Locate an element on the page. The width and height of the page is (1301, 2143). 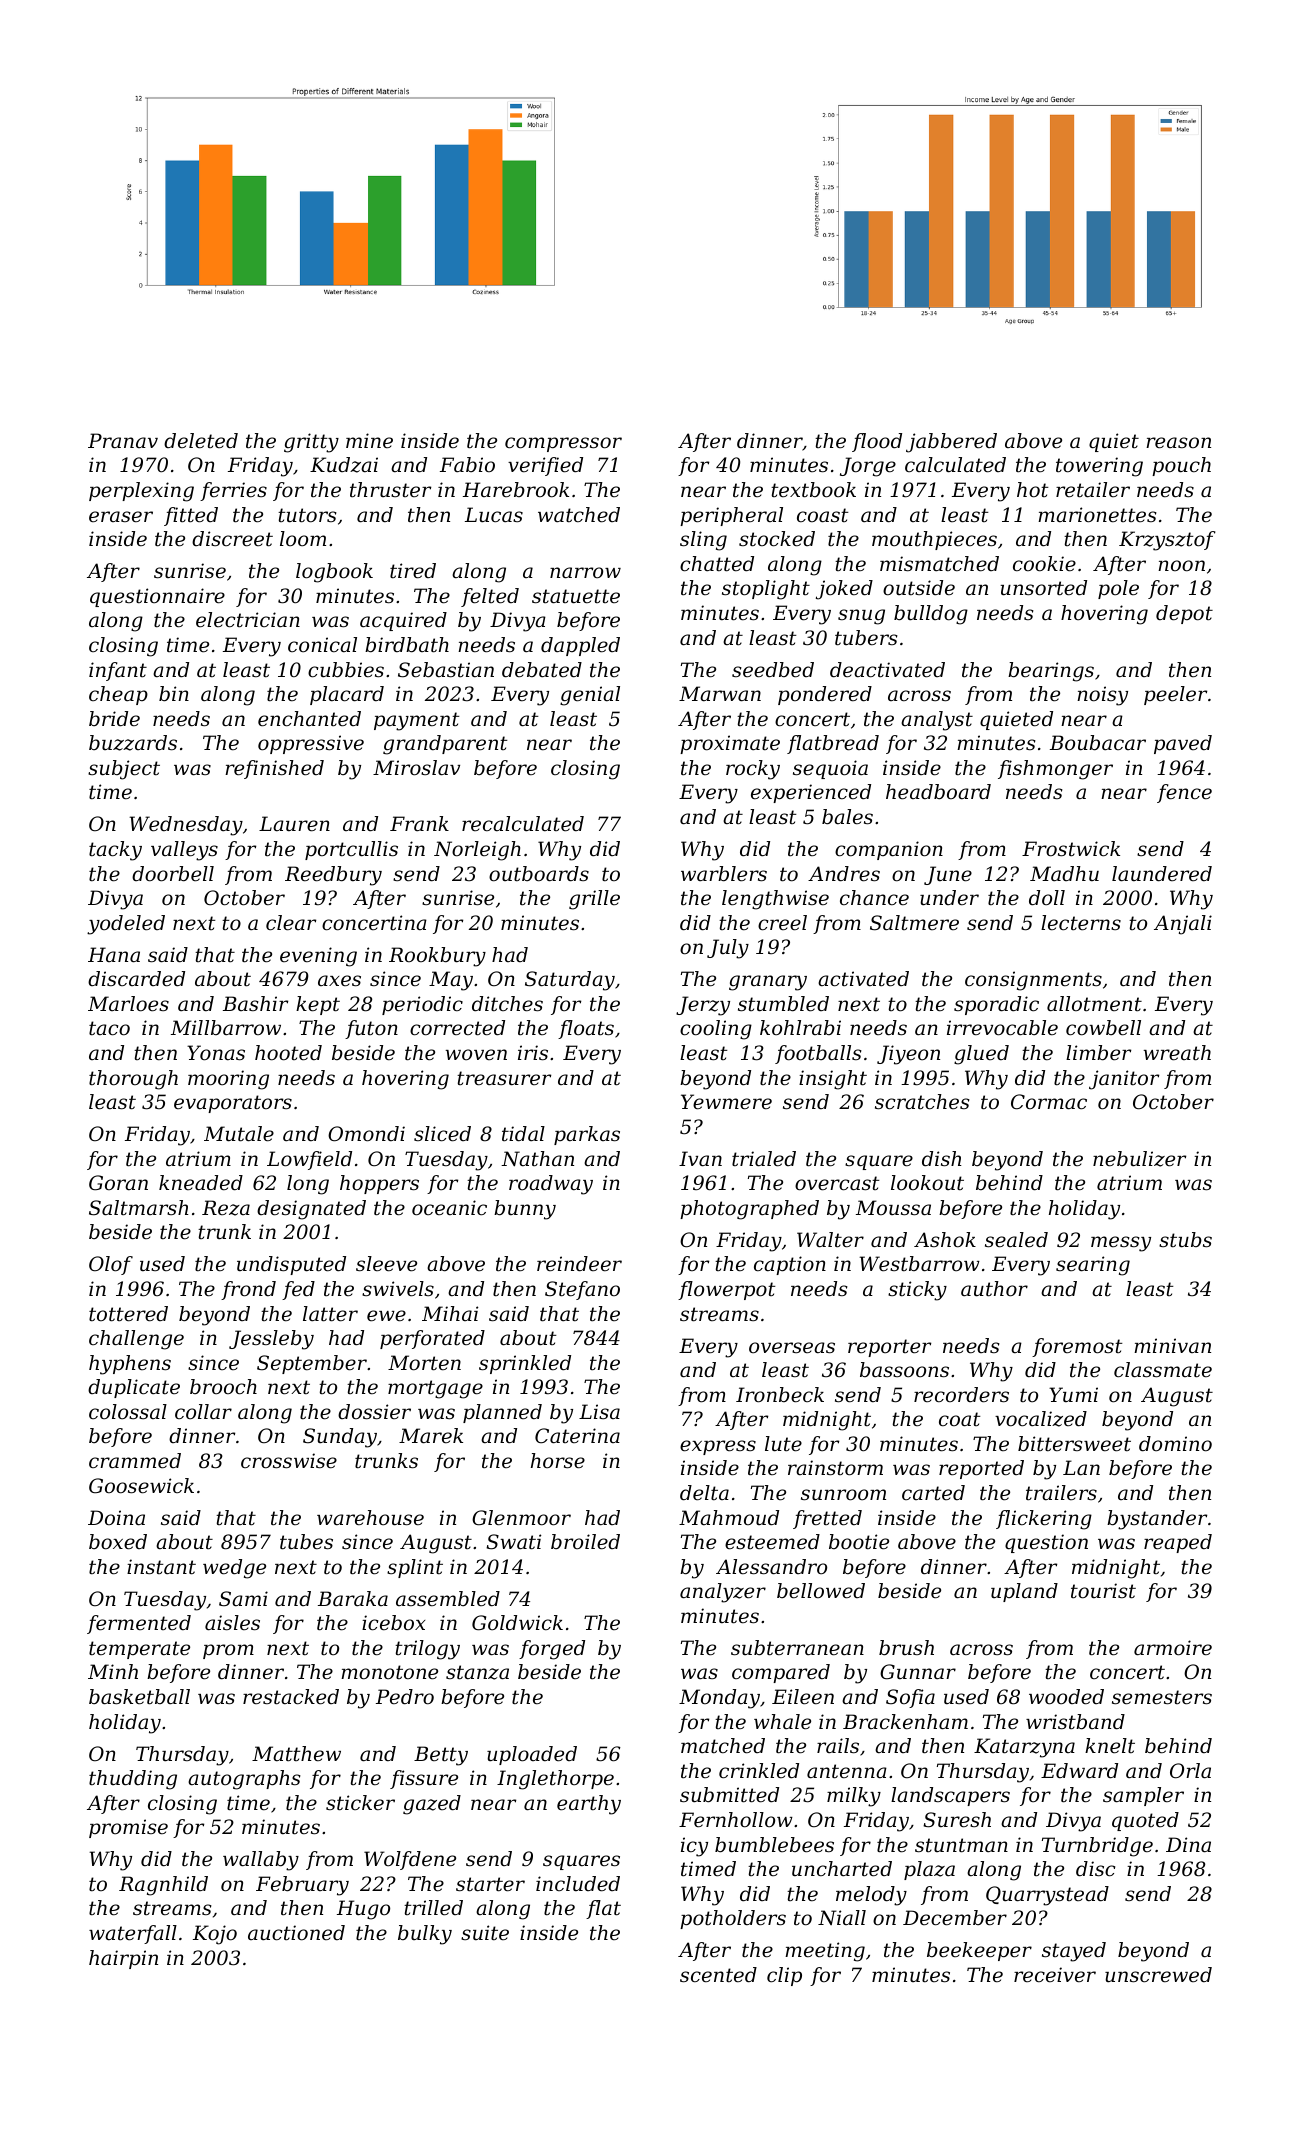
mine is located at coordinates (369, 440).
